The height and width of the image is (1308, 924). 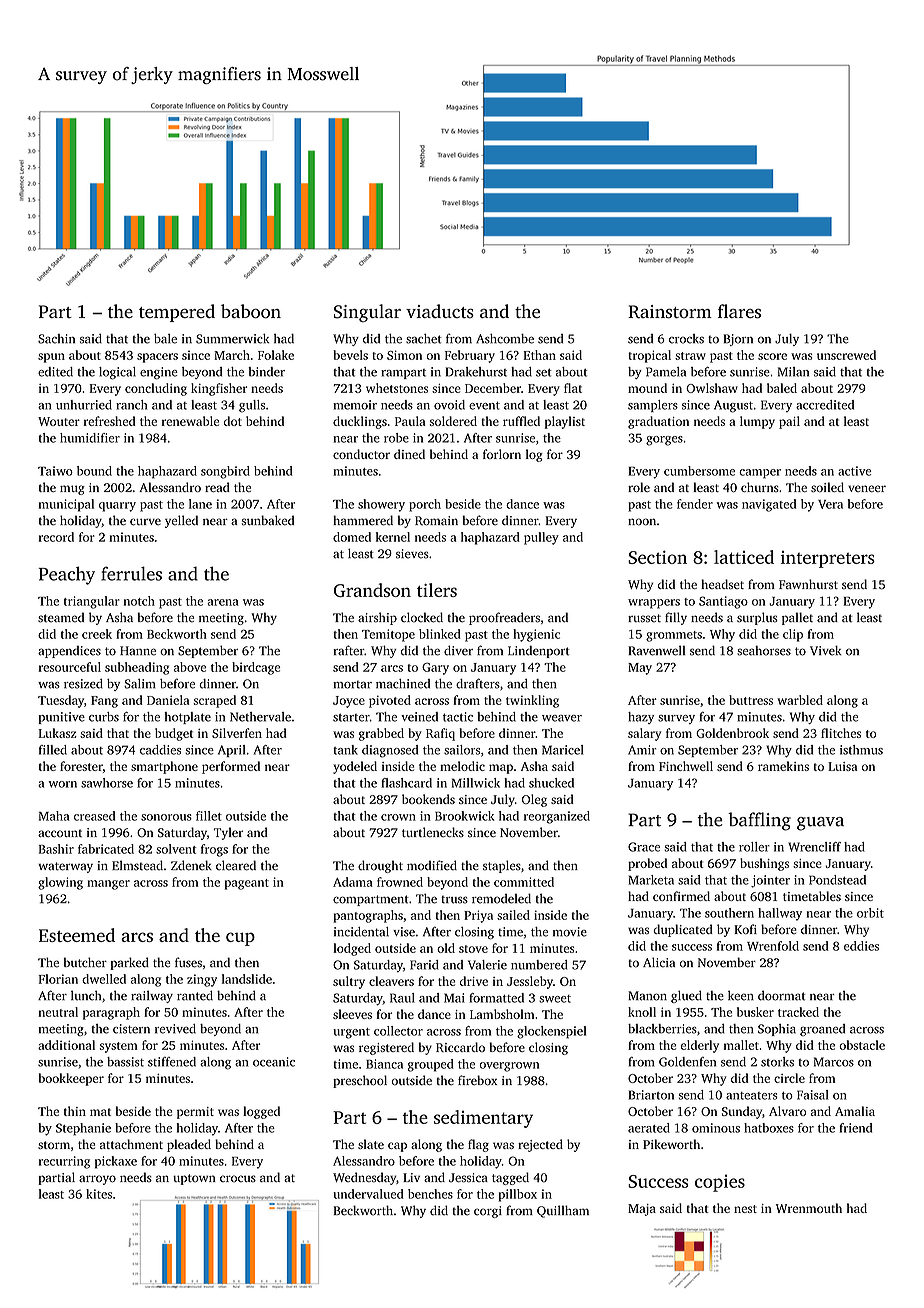 What do you see at coordinates (686, 339) in the image?
I see `crocks` at bounding box center [686, 339].
